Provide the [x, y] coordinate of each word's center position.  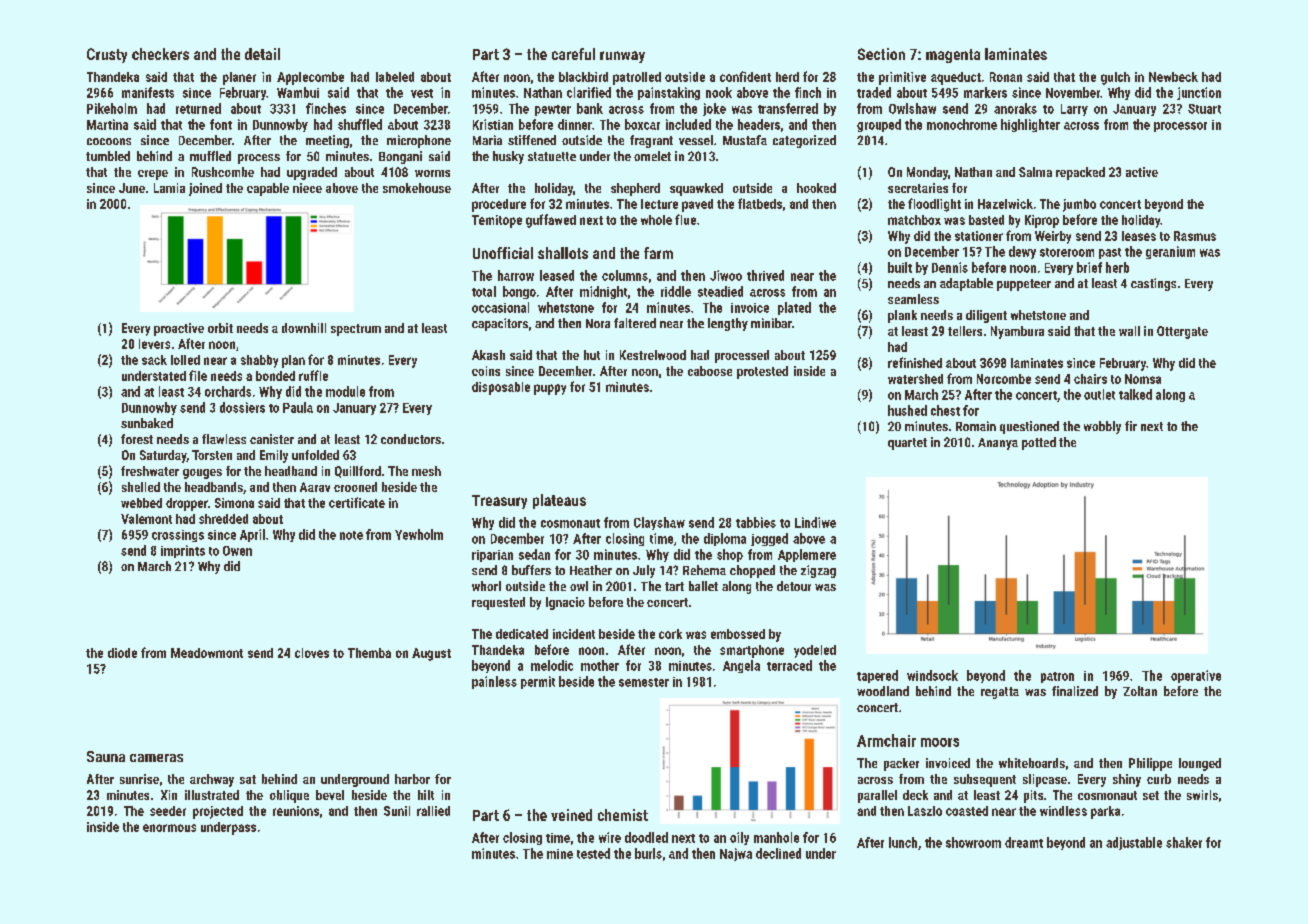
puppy [550, 389]
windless [1063, 811]
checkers [160, 54]
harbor [412, 779]
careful [573, 54]
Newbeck [1173, 77]
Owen [237, 551]
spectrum [356, 330]
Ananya [998, 444]
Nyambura [1017, 332]
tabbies [756, 522]
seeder [168, 811]
